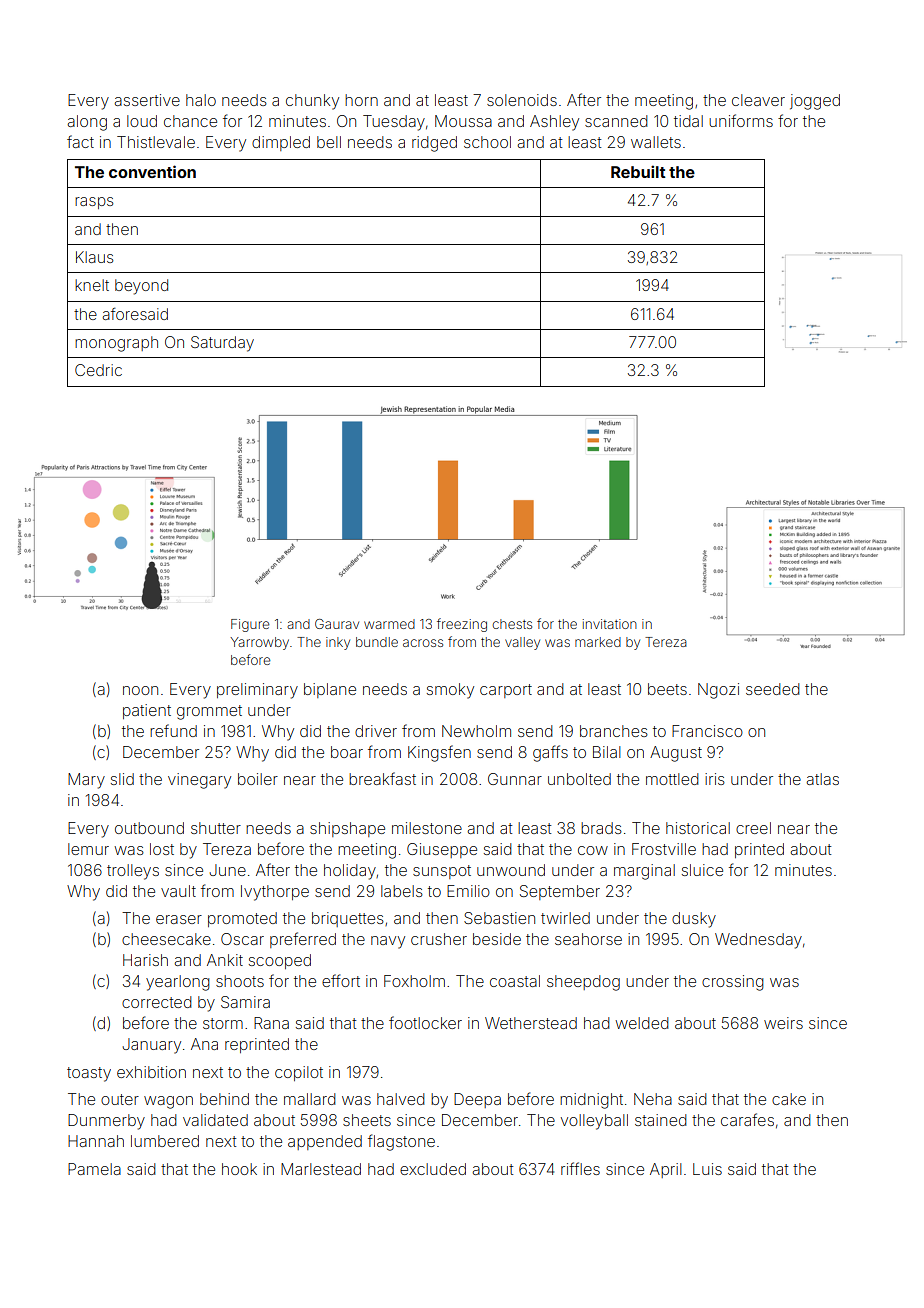 Image resolution: width=924 pixels, height=1308 pixels. I want to click on horn, so click(361, 100).
